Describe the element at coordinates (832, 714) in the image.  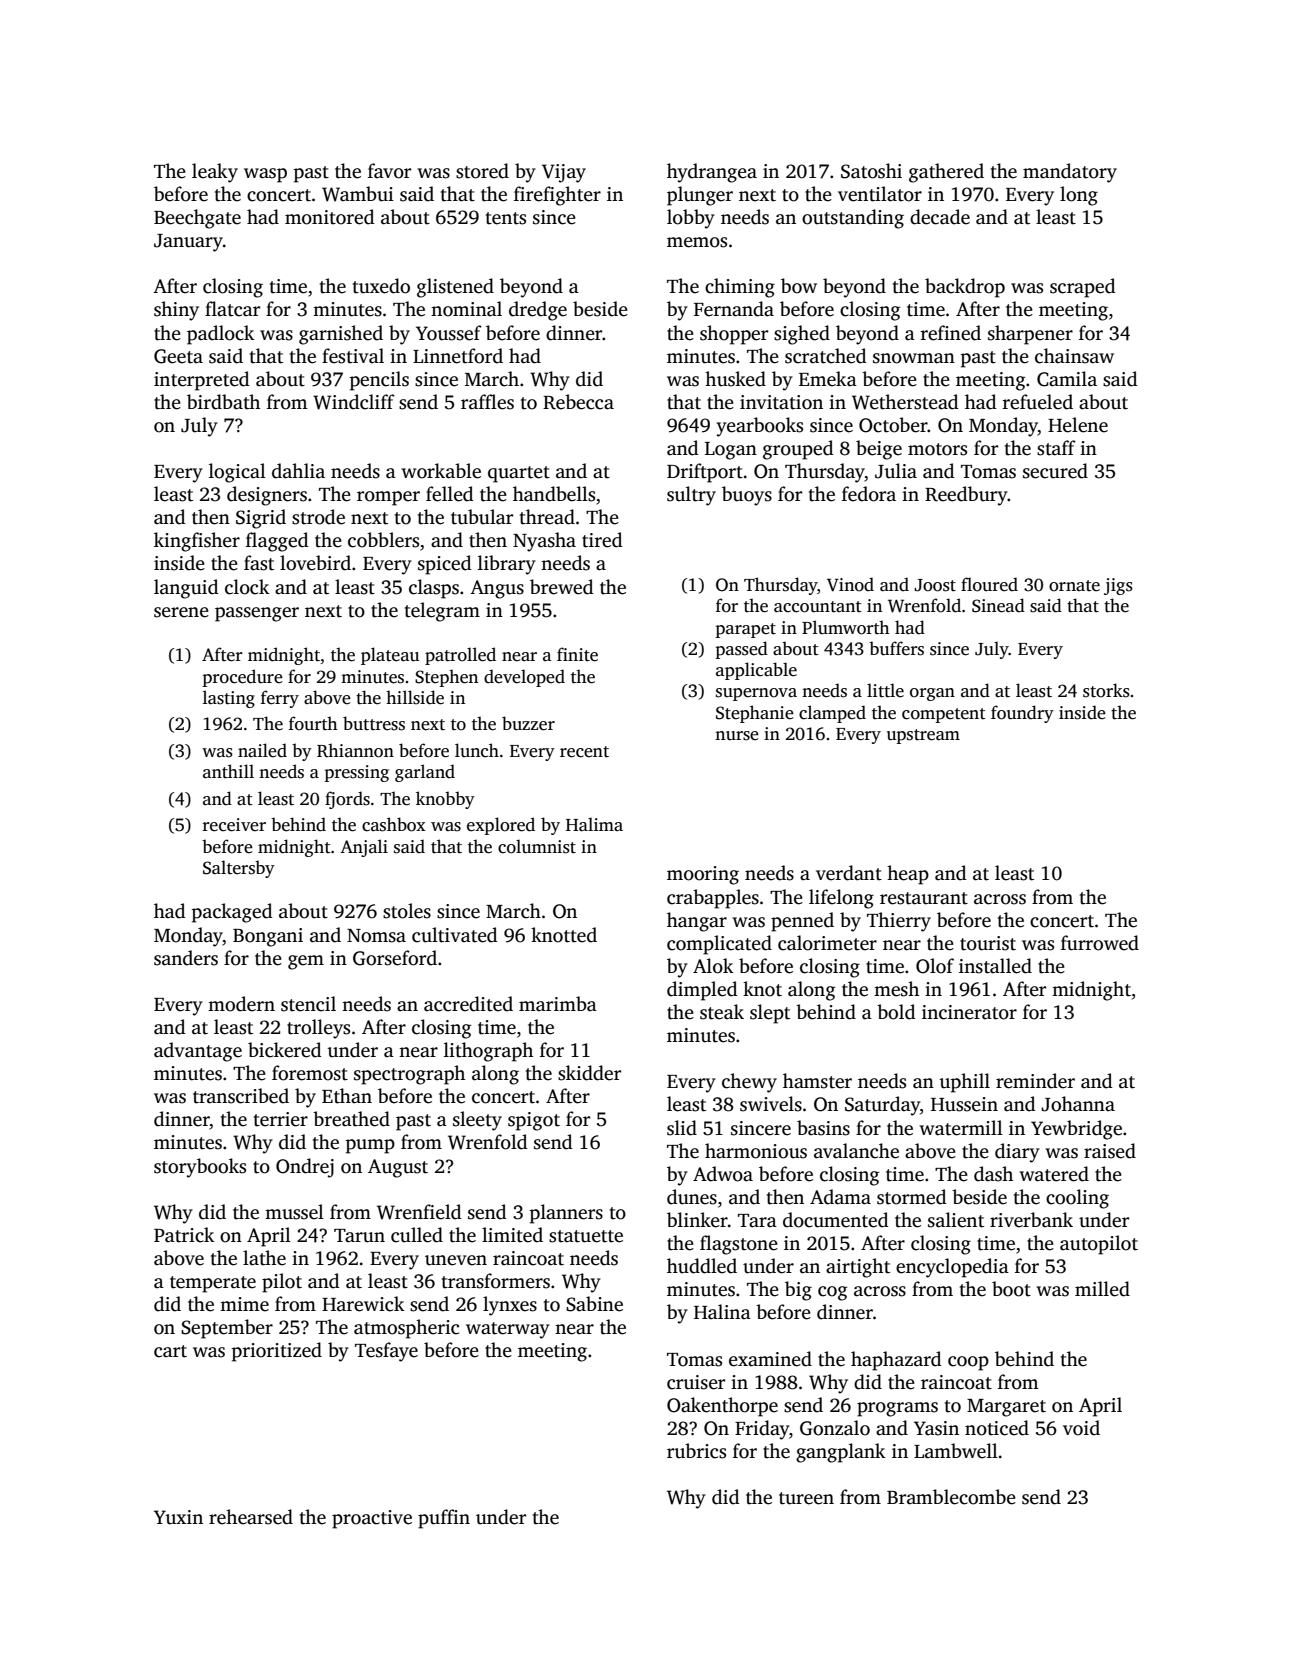
I see `clamped` at that location.
